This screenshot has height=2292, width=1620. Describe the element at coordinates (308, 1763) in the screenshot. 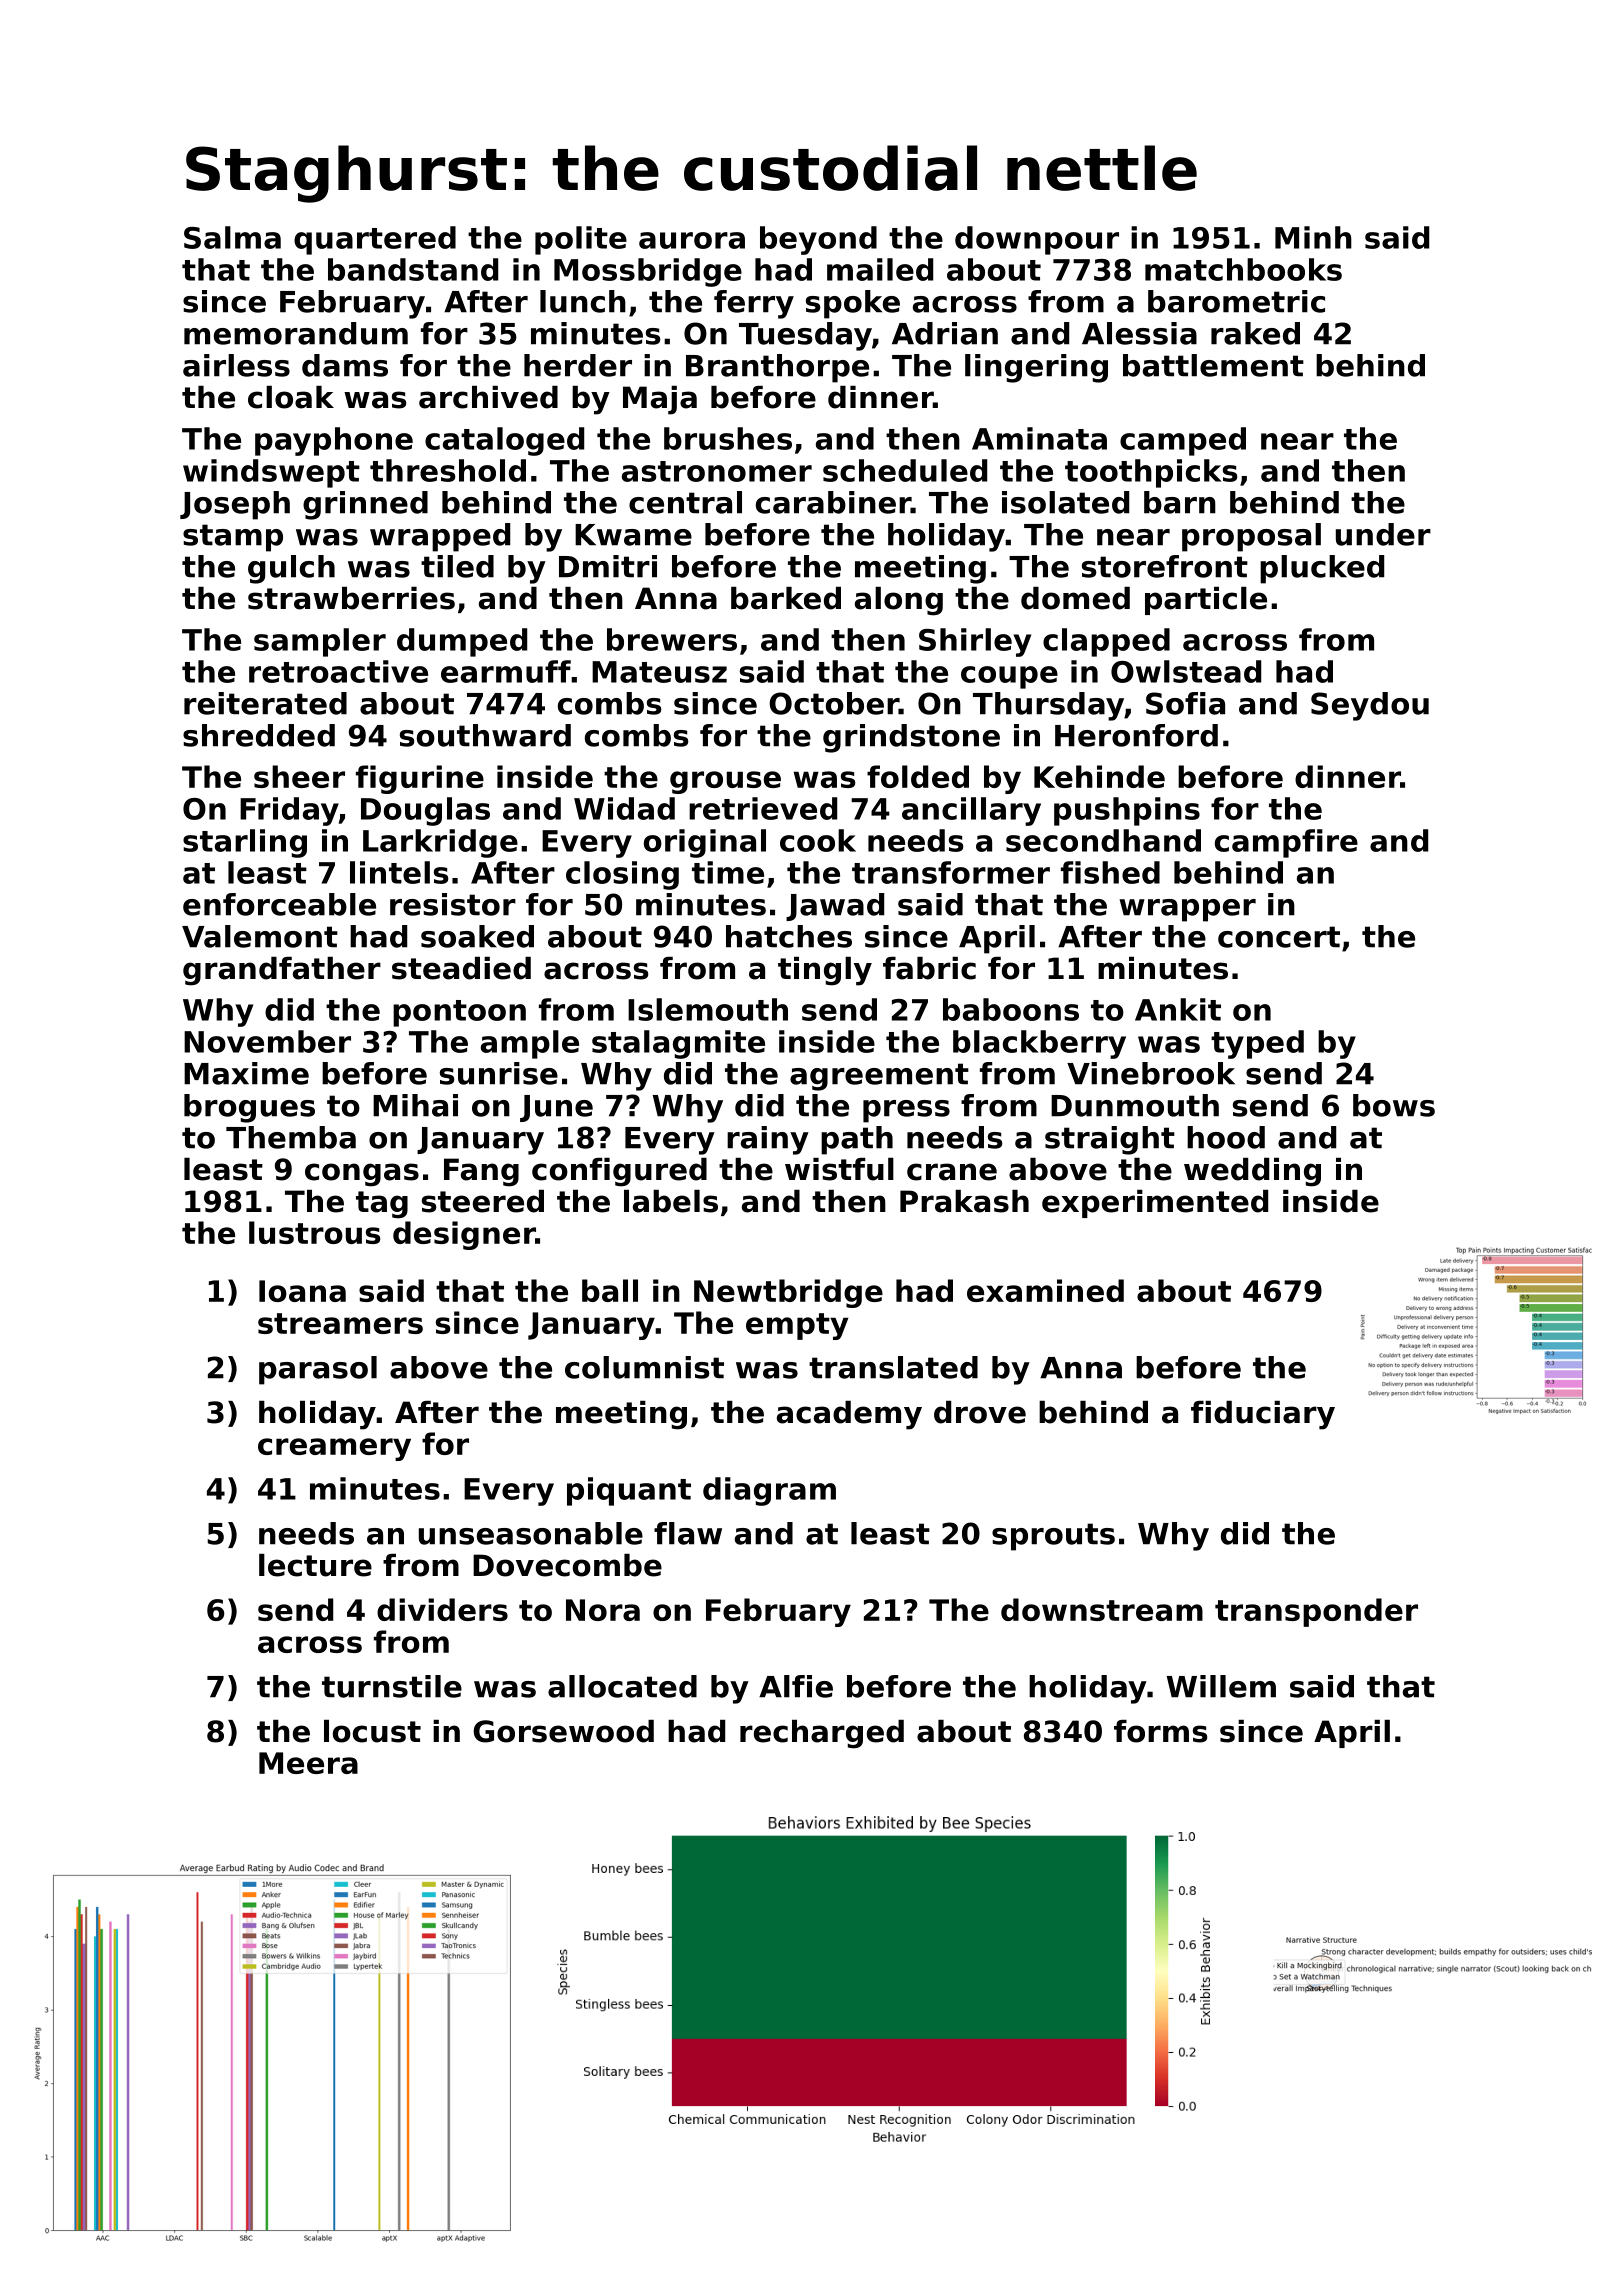

I see `Meera` at that location.
